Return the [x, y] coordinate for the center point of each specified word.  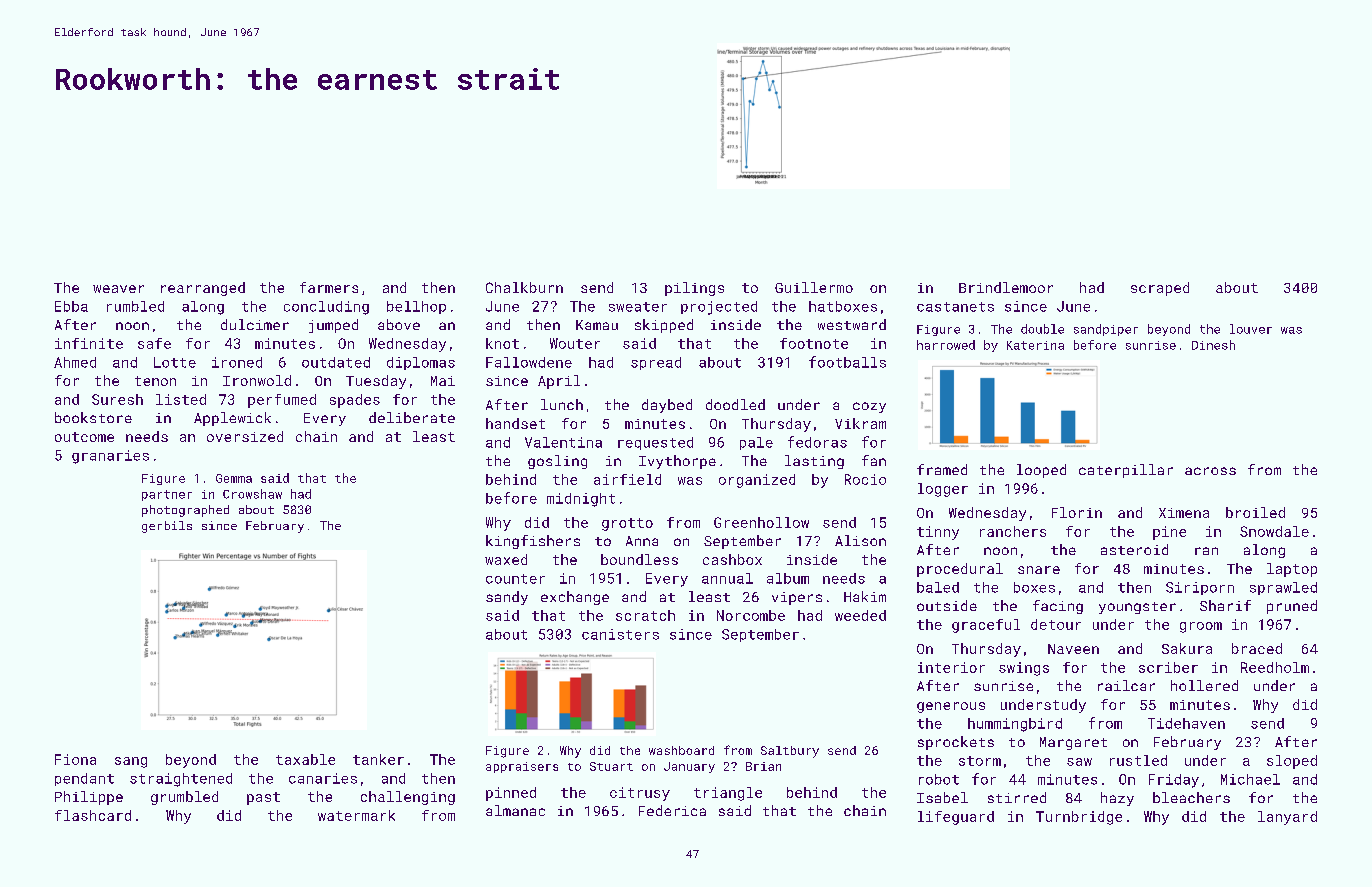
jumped [333, 326]
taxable [305, 759]
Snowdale [1274, 531]
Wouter [575, 343]
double [1042, 329]
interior [951, 667]
